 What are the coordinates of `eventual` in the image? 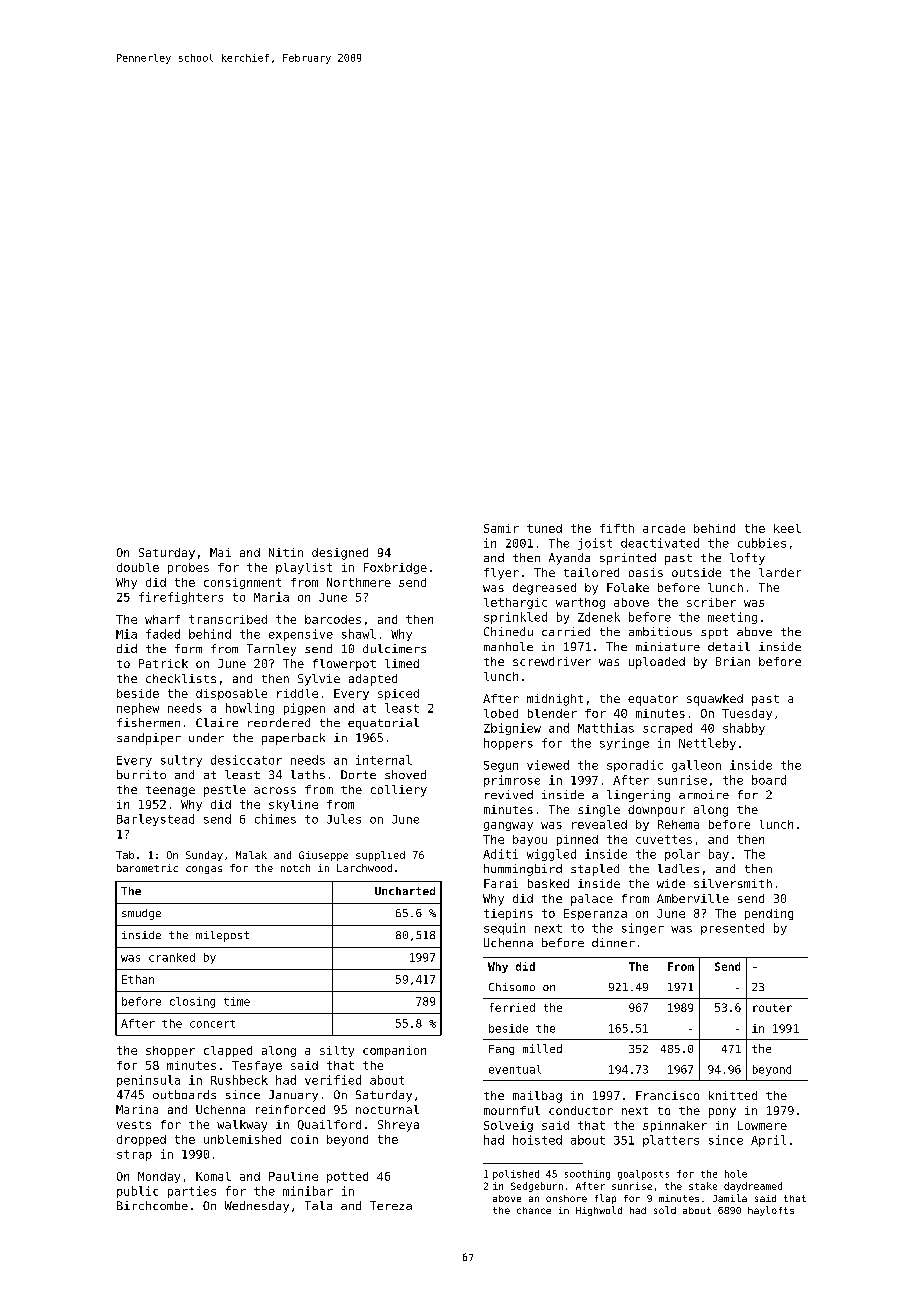 It's located at (515, 1069).
